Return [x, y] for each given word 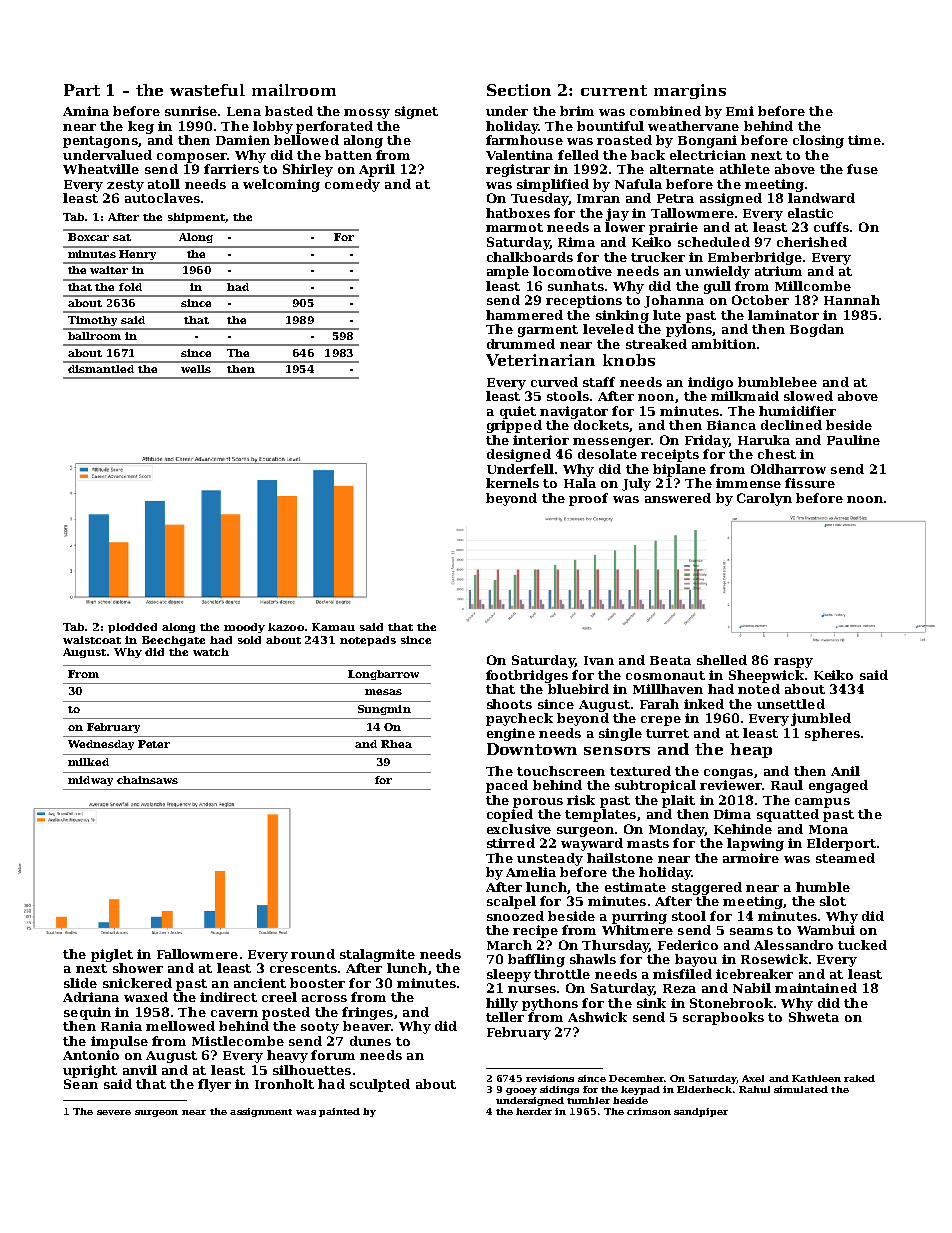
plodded [132, 628]
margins [690, 91]
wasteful [207, 90]
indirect [228, 997]
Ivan [599, 660]
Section [519, 90]
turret [667, 733]
